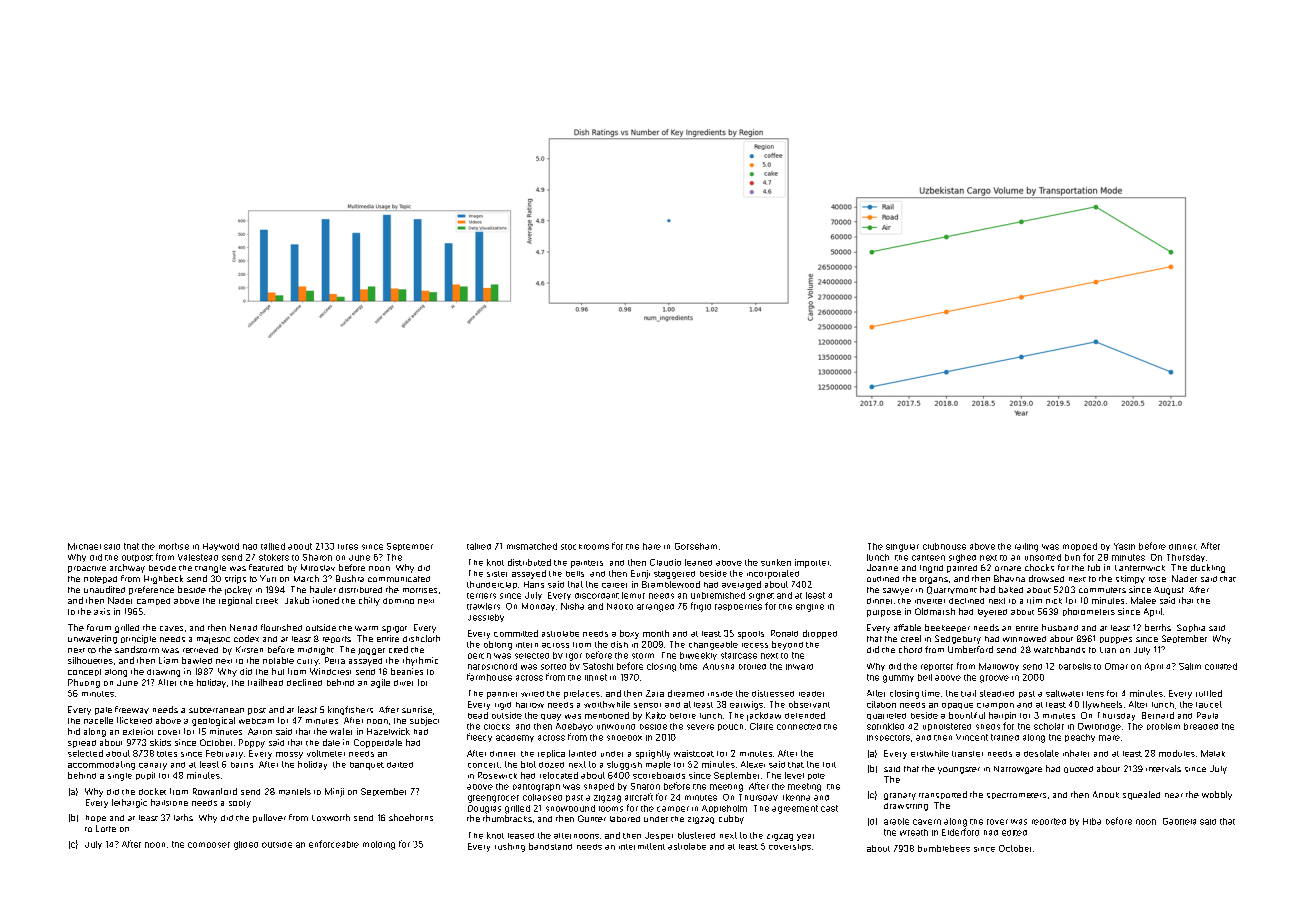 Image resolution: width=1308 pixels, height=924 pixels. I want to click on leased, so click(521, 836).
